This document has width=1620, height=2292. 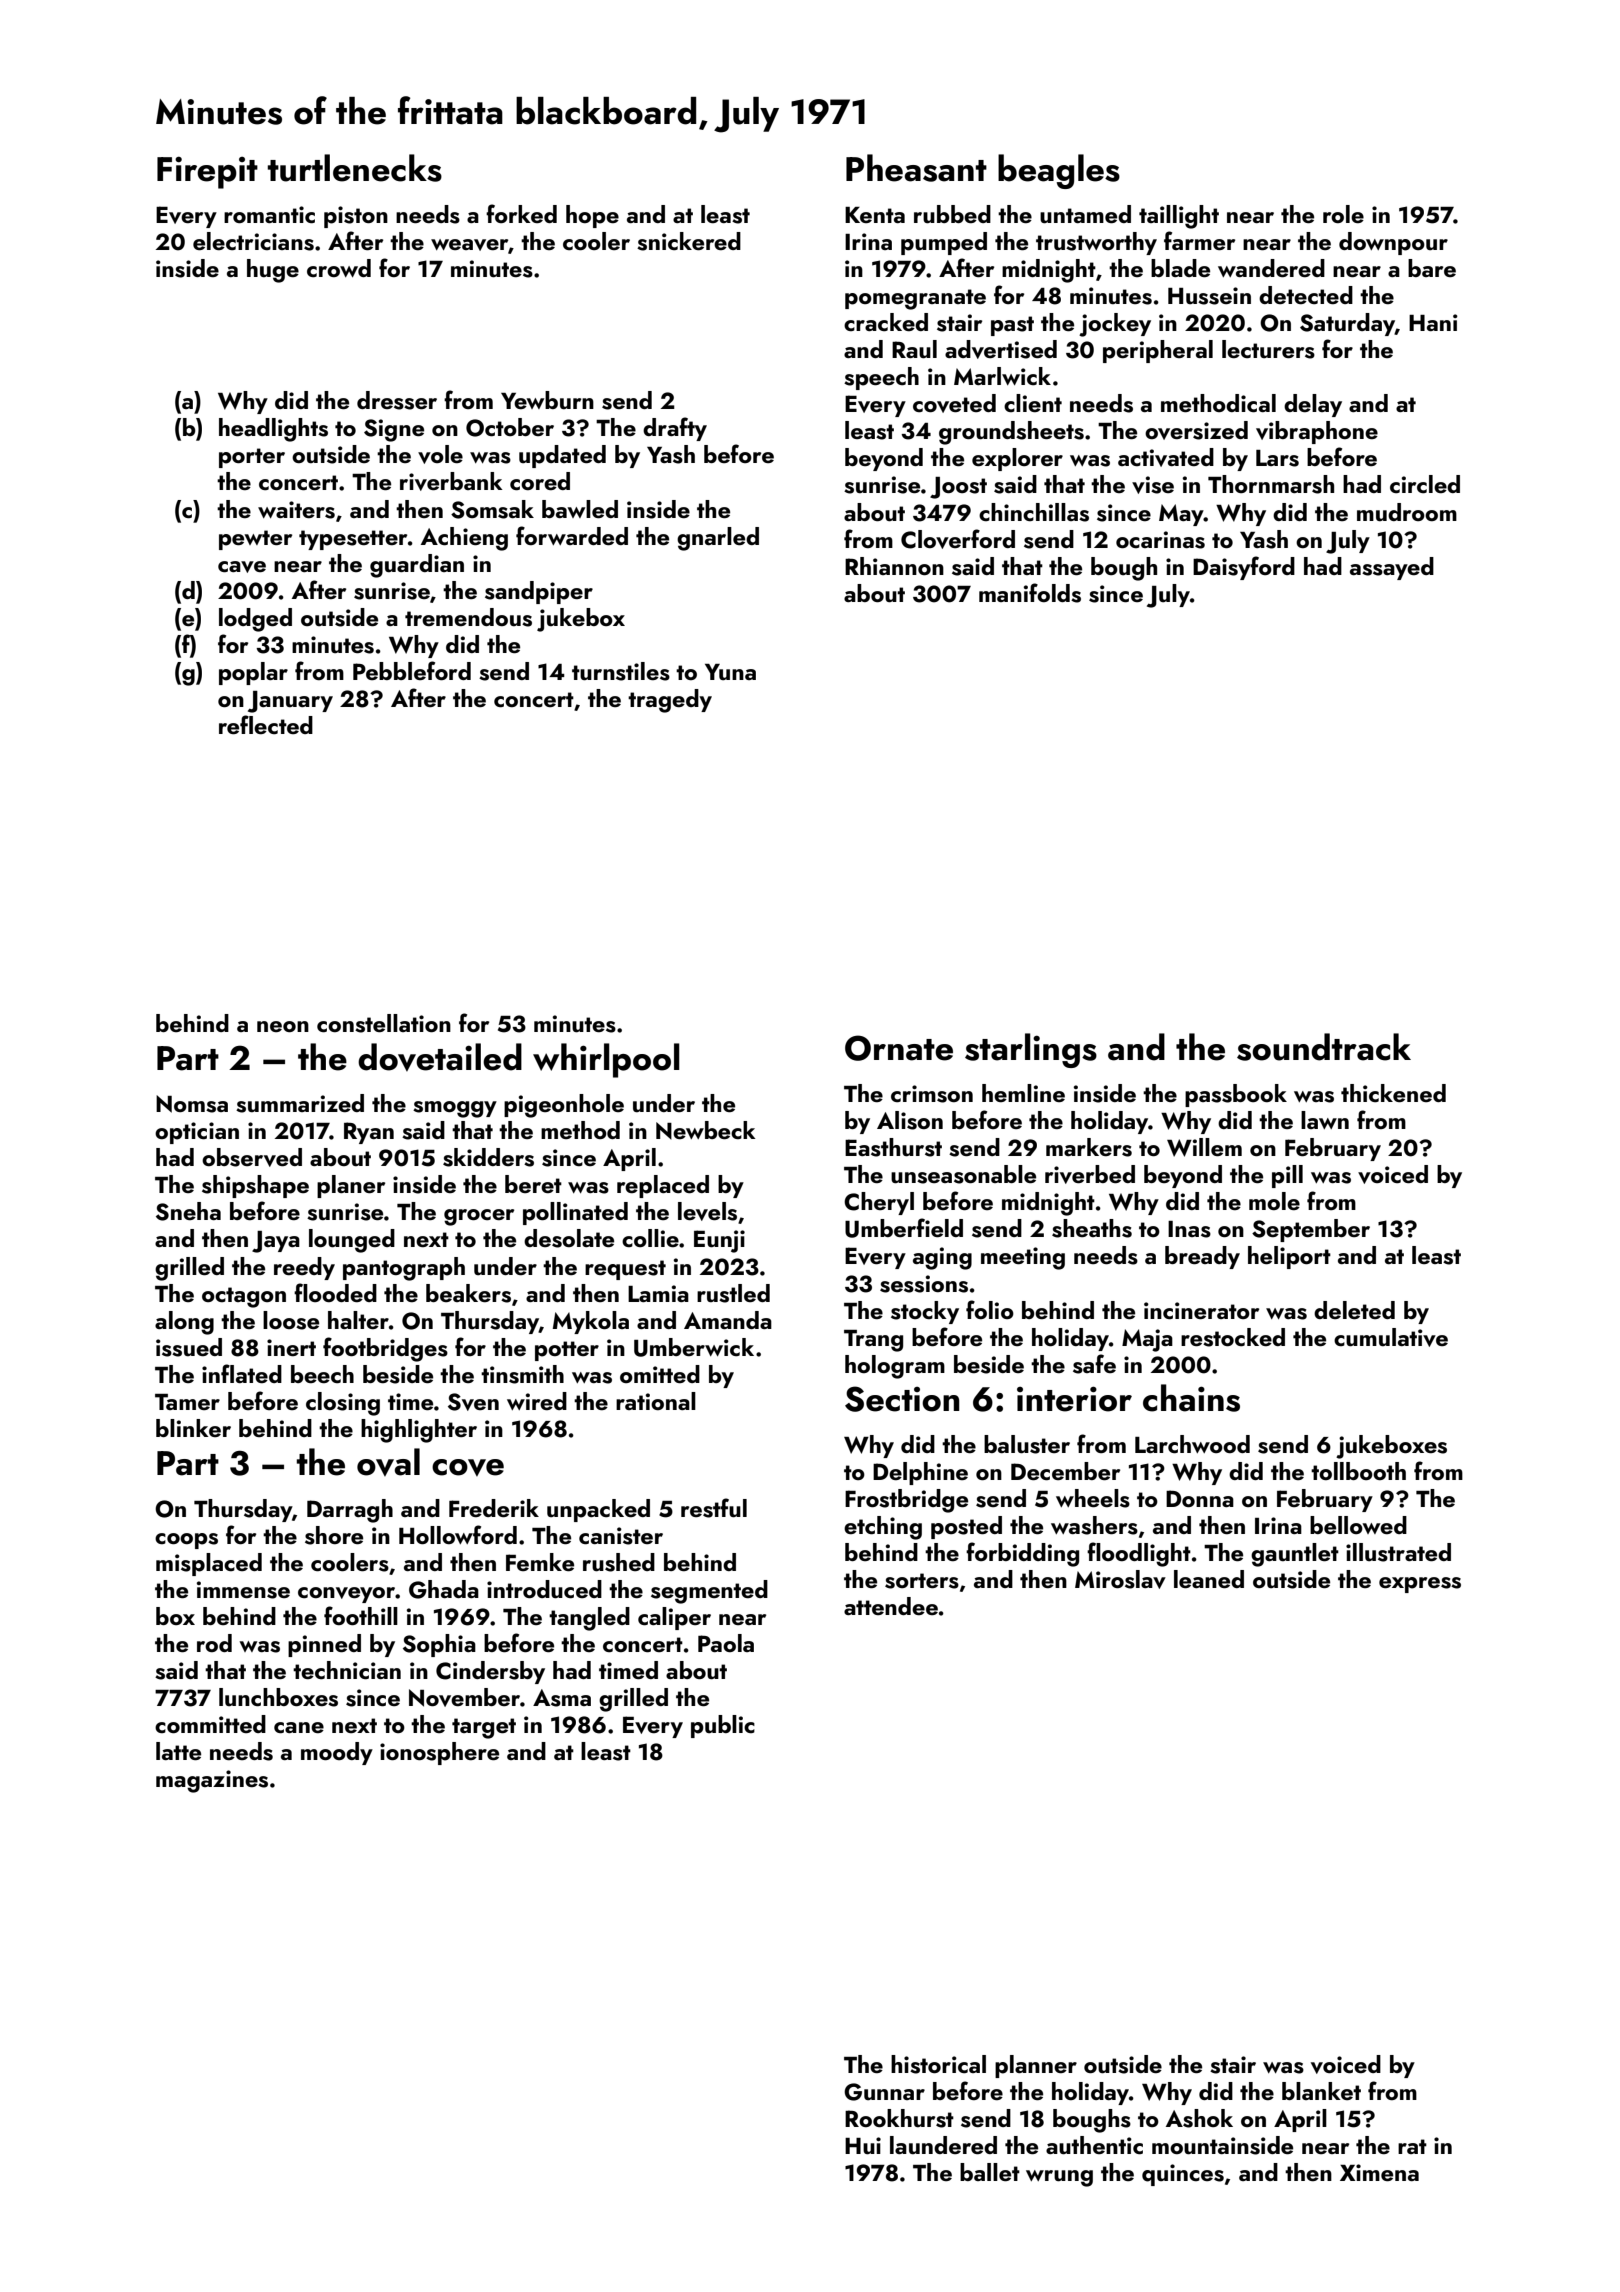 I want to click on magazines, so click(x=212, y=1781).
